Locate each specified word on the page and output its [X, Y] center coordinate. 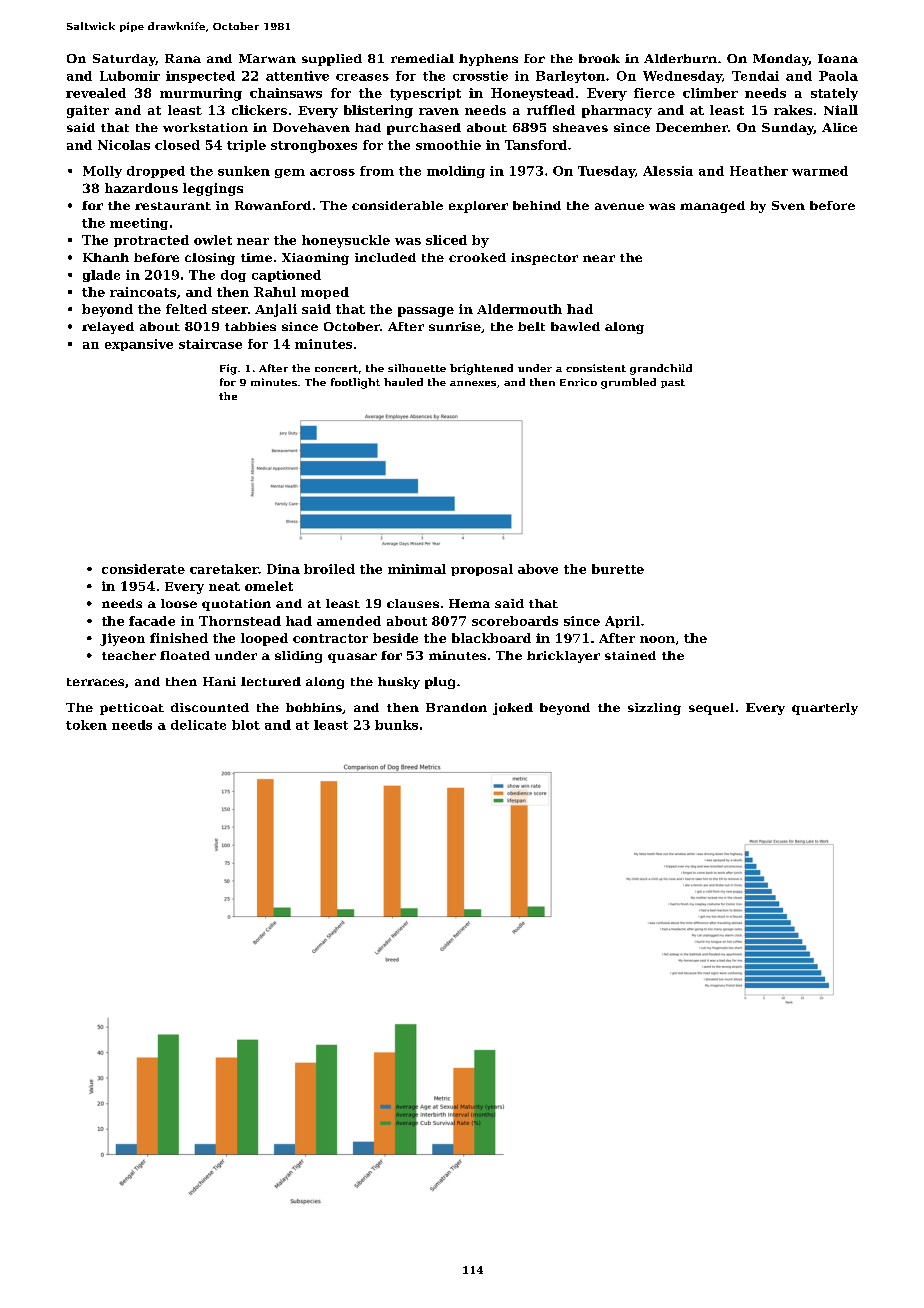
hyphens [488, 60]
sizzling [654, 709]
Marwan [267, 58]
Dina [283, 569]
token [86, 725]
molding [456, 172]
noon [657, 639]
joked [513, 709]
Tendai [755, 76]
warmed [820, 171]
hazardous [141, 188]
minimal [417, 569]
